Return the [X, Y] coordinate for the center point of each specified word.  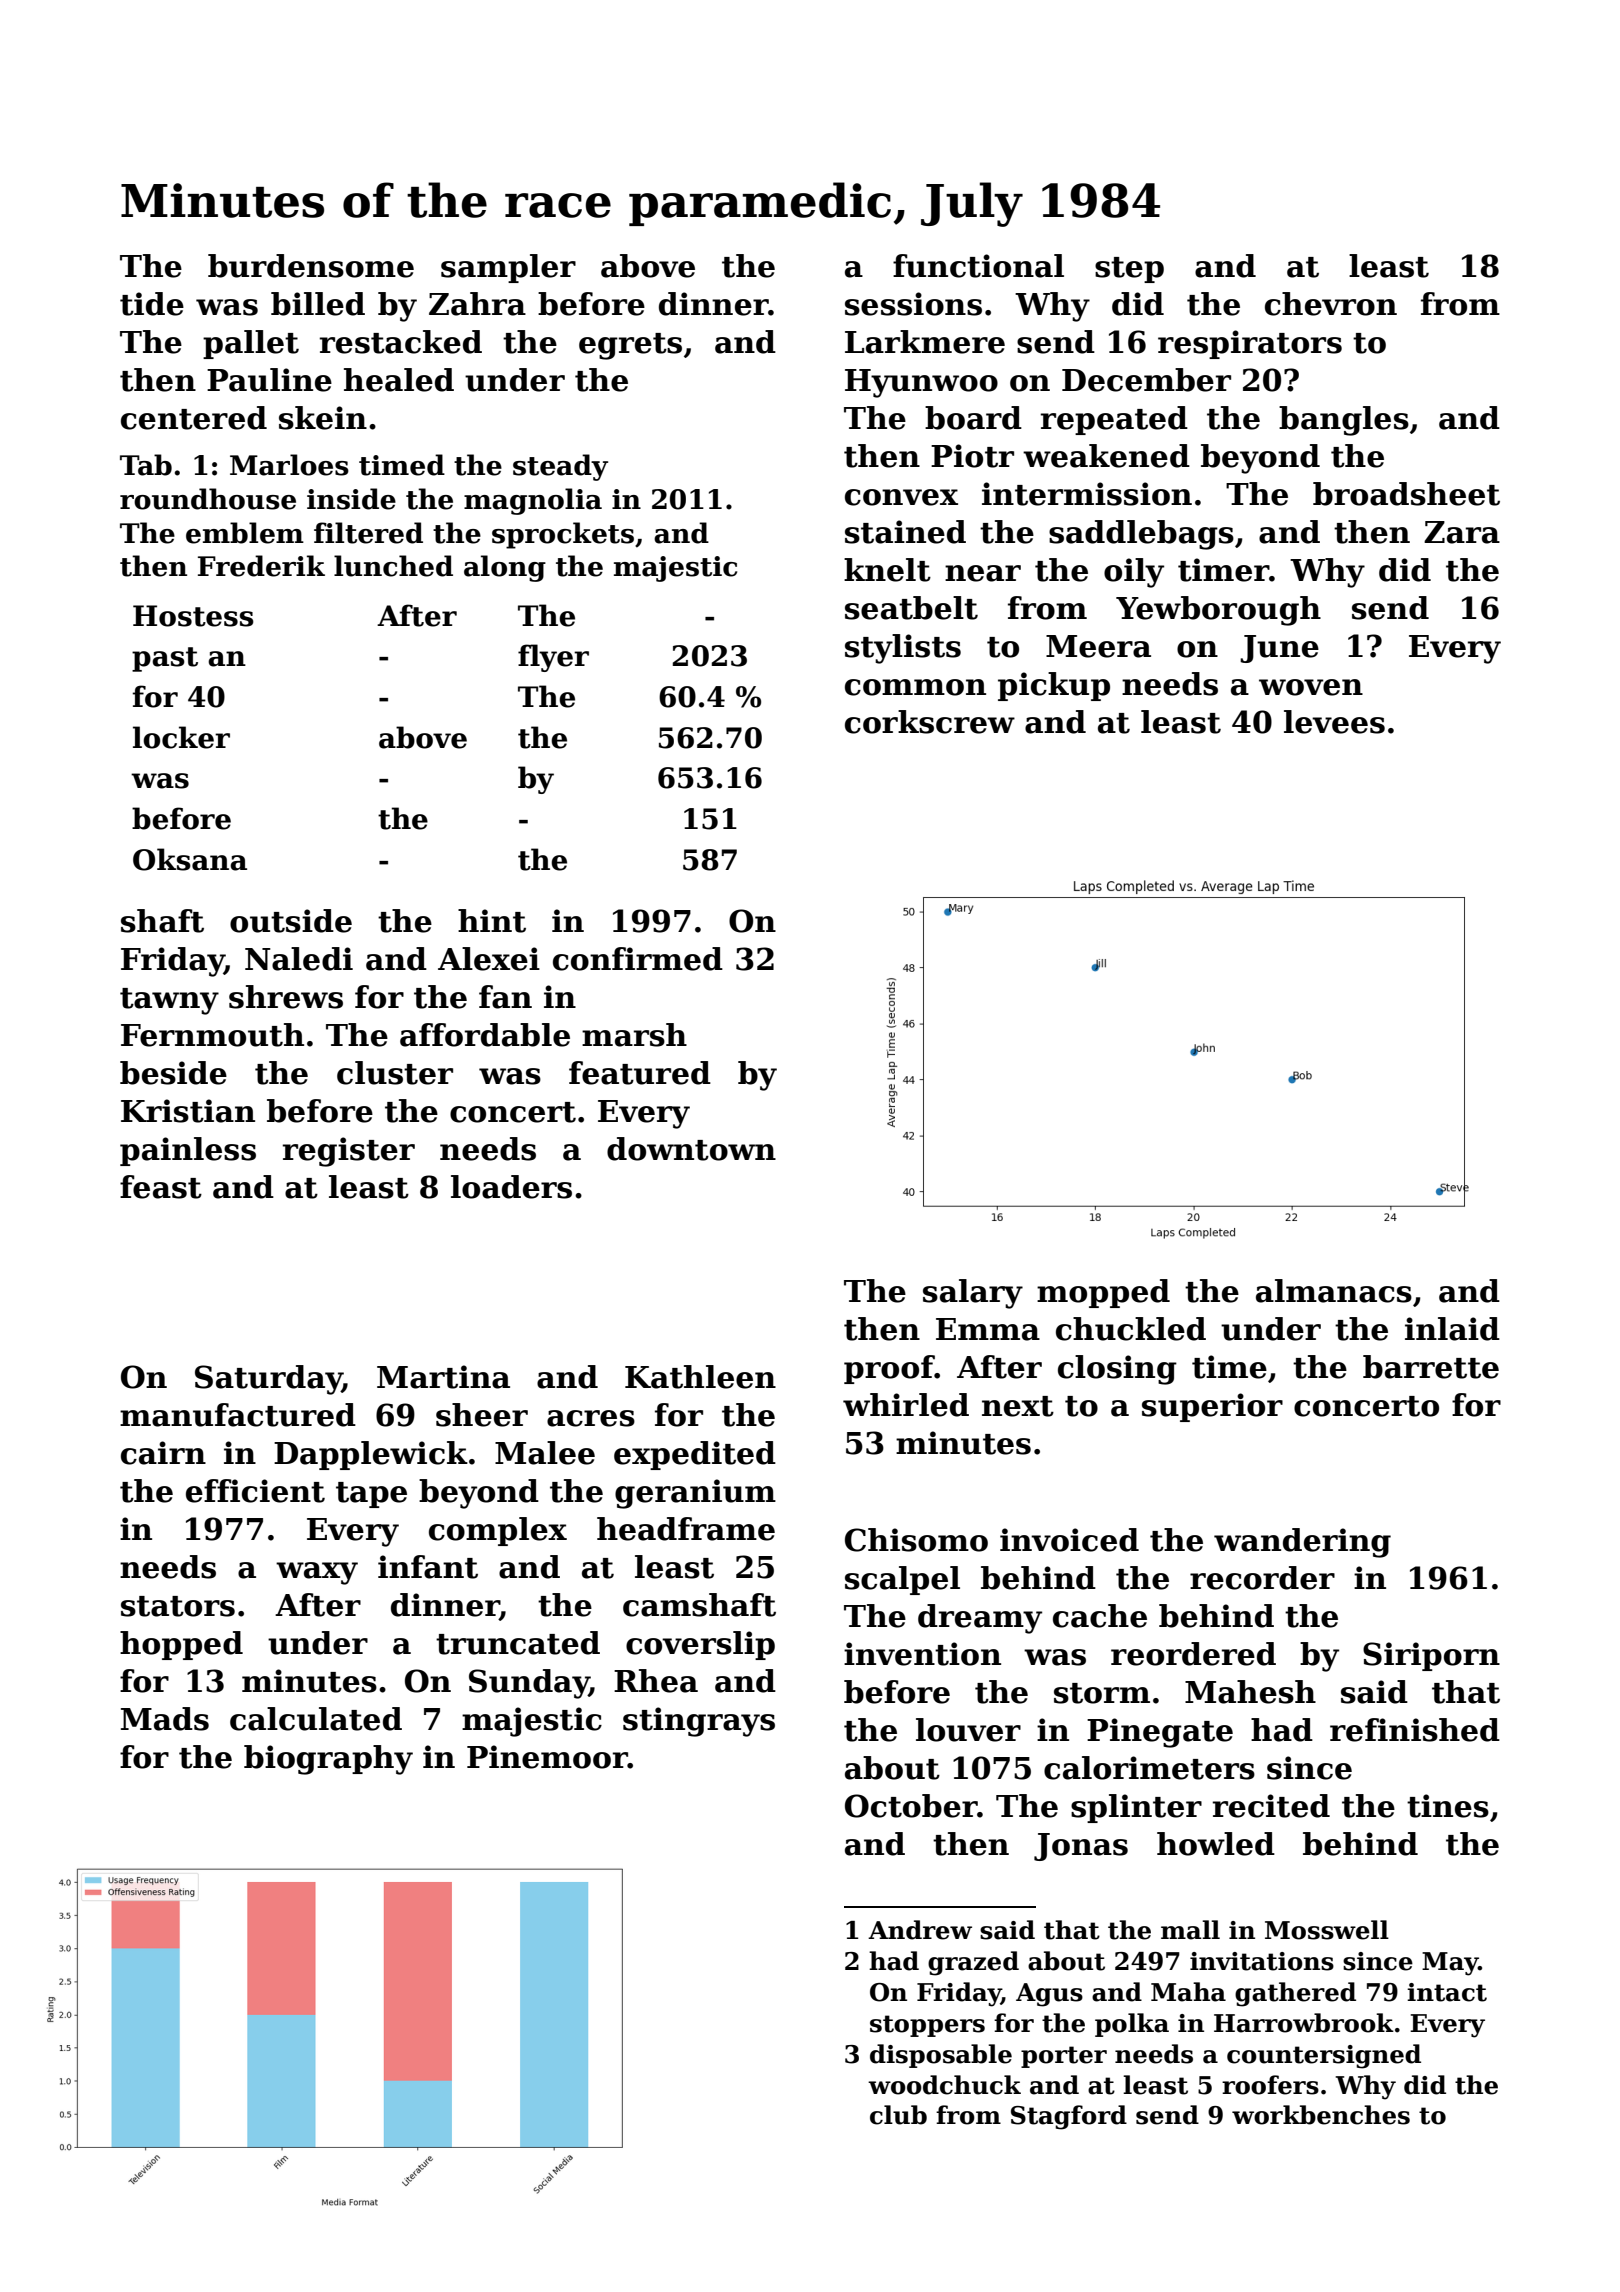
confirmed [638, 959]
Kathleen [700, 1377]
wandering [1302, 1543]
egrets [630, 346]
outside [291, 921]
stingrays [699, 1722]
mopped [1103, 1293]
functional [978, 266]
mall [1190, 1930]
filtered [368, 533]
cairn [163, 1453]
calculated [316, 1719]
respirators [1250, 344]
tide [152, 304]
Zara [1462, 532]
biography [328, 1760]
